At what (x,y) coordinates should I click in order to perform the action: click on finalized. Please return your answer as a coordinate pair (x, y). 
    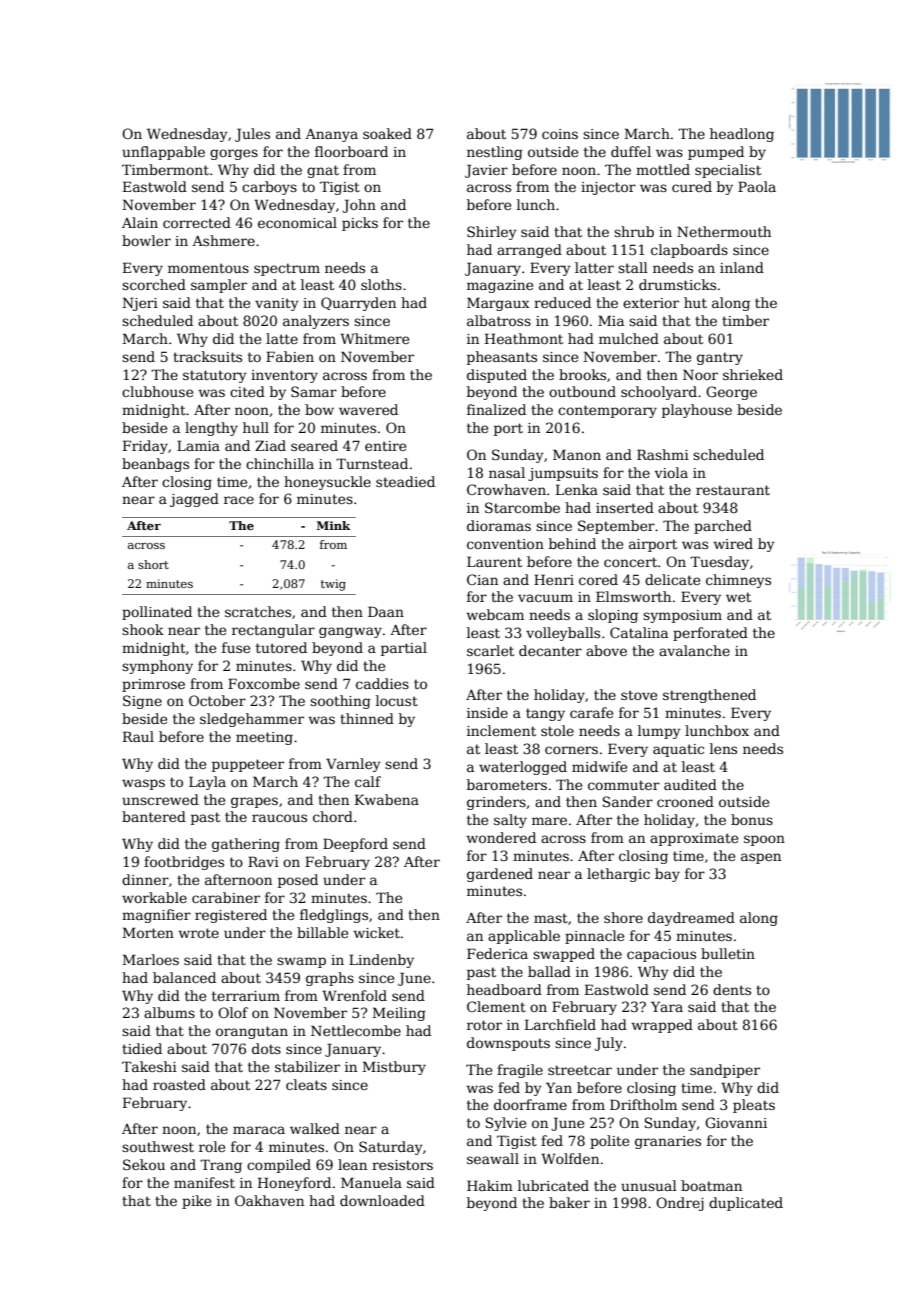
    Looking at the image, I should click on (496, 409).
